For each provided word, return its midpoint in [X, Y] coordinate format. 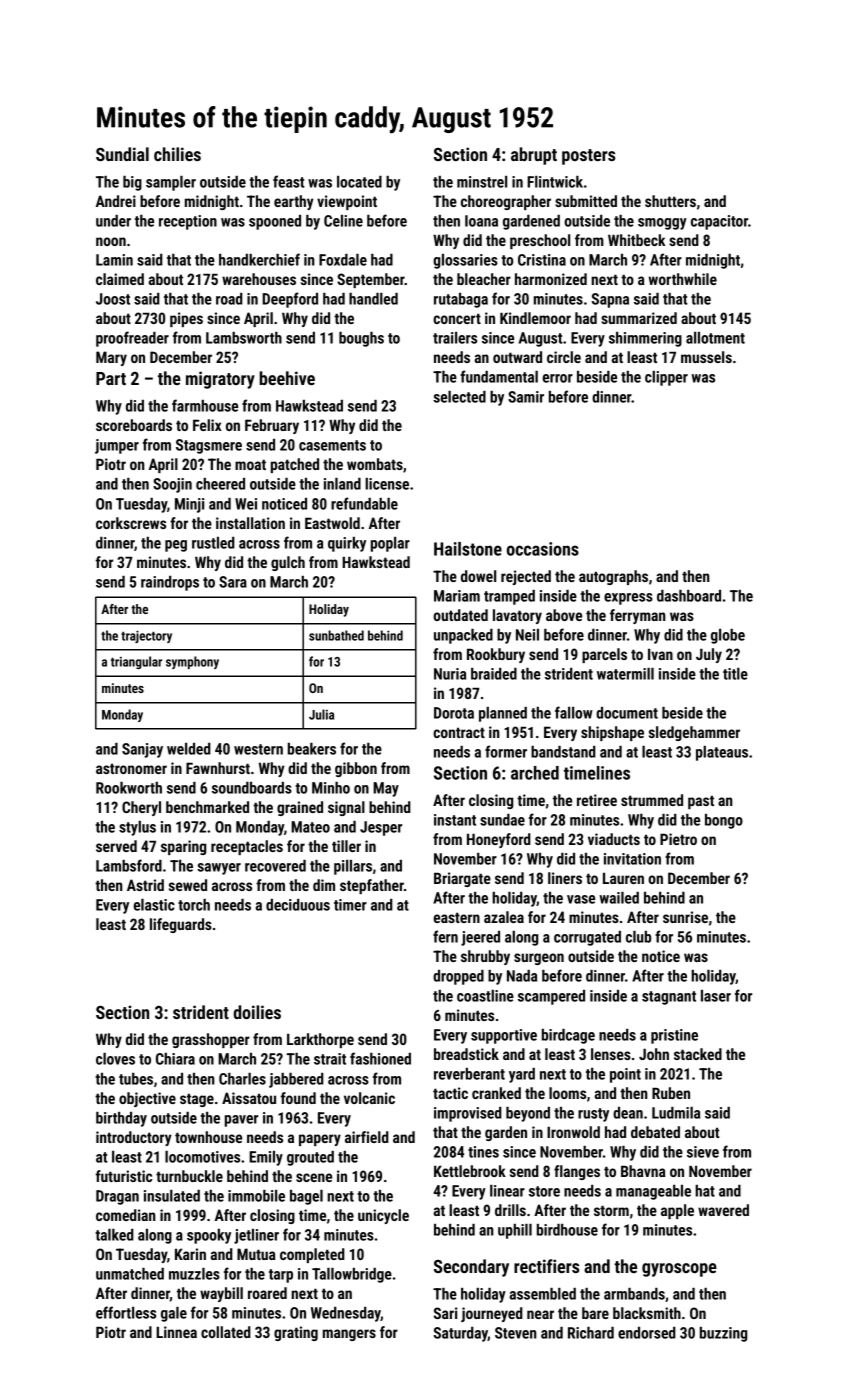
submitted [586, 201]
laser [716, 996]
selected [459, 397]
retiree [597, 800]
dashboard [689, 596]
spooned [275, 222]
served [116, 846]
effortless [126, 1312]
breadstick [466, 1054]
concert [457, 318]
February [272, 426]
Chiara [175, 1059]
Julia [321, 714]
